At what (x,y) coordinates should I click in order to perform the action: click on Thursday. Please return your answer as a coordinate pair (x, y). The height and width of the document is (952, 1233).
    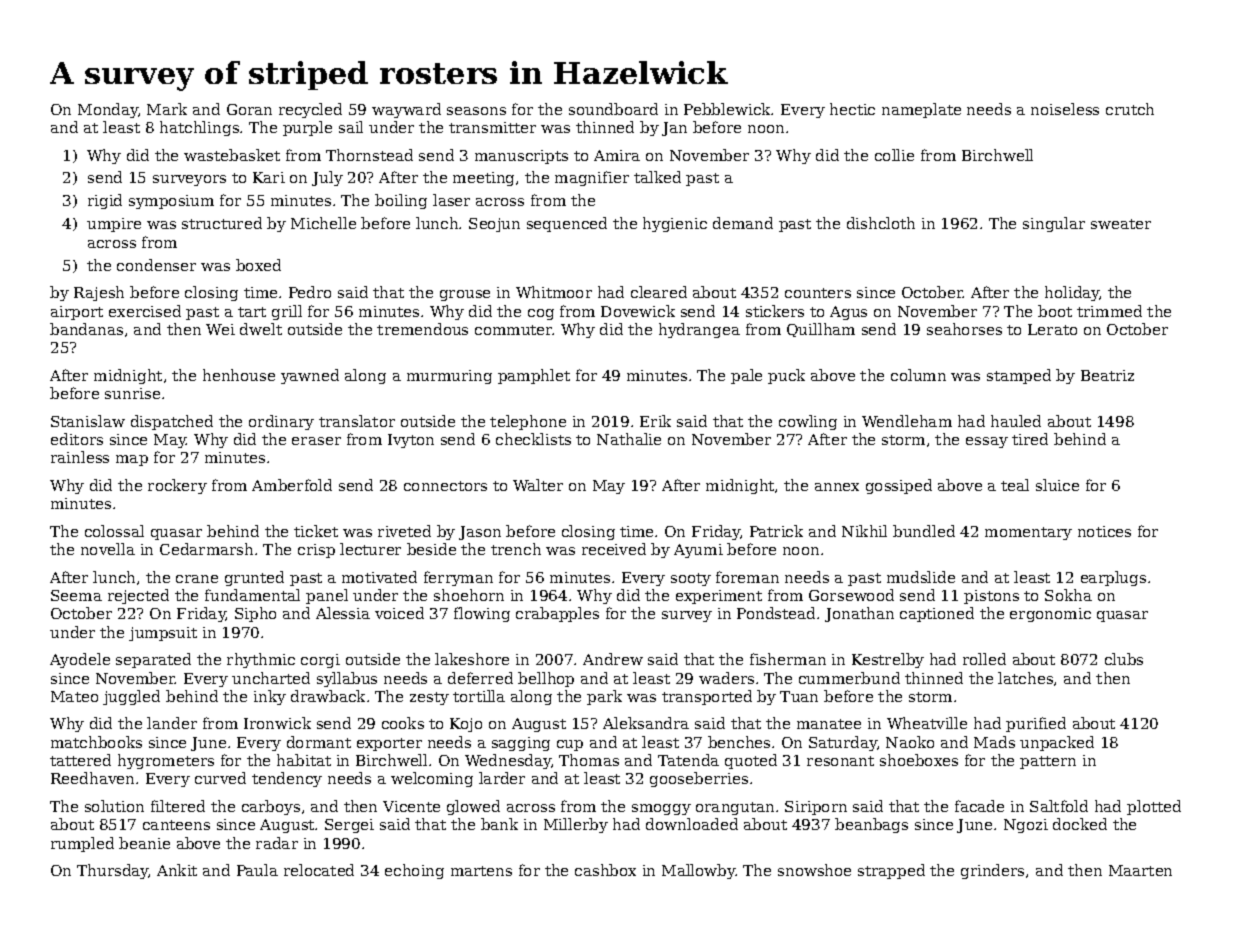
    Looking at the image, I should click on (113, 871).
